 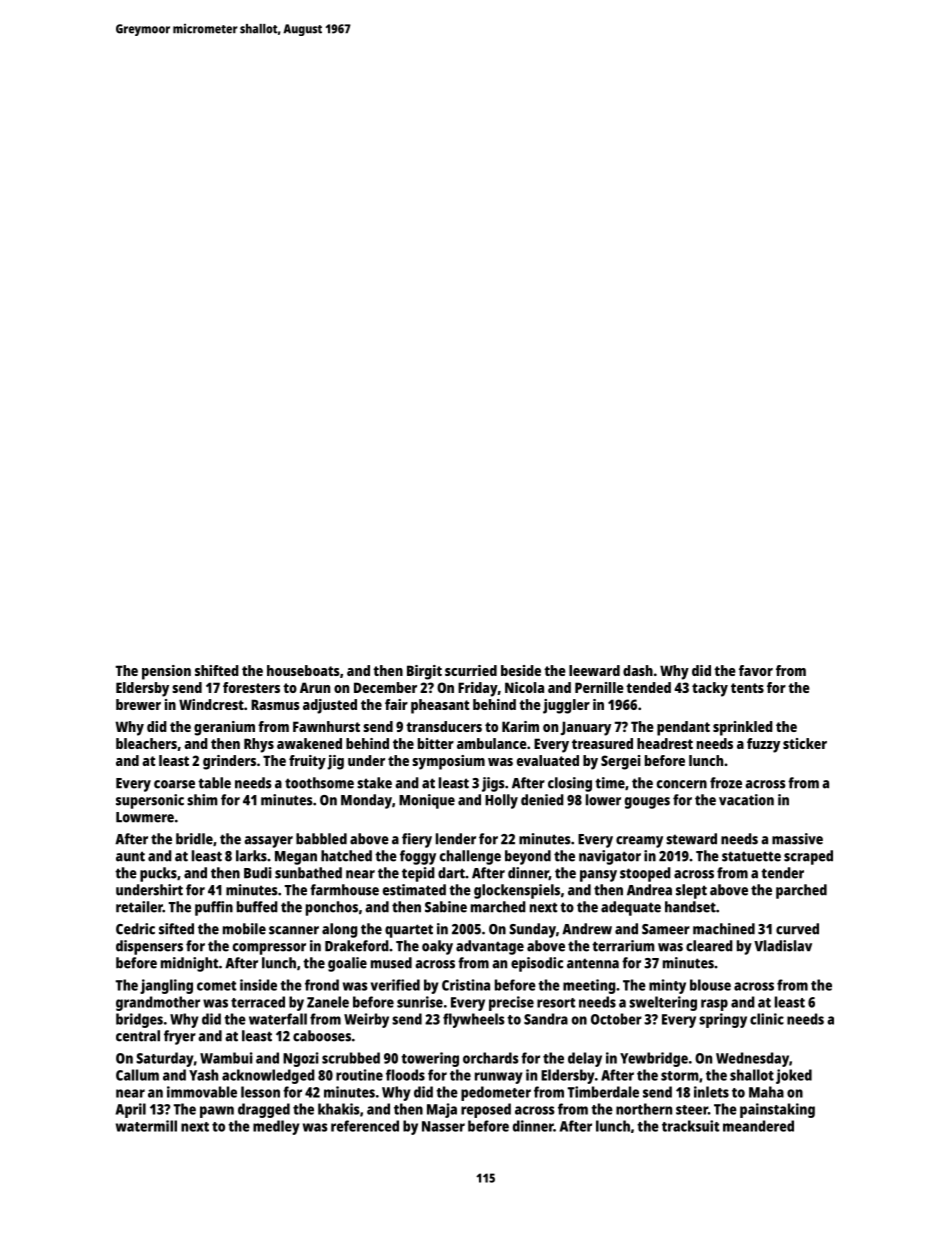 I want to click on cleared, so click(x=709, y=946).
